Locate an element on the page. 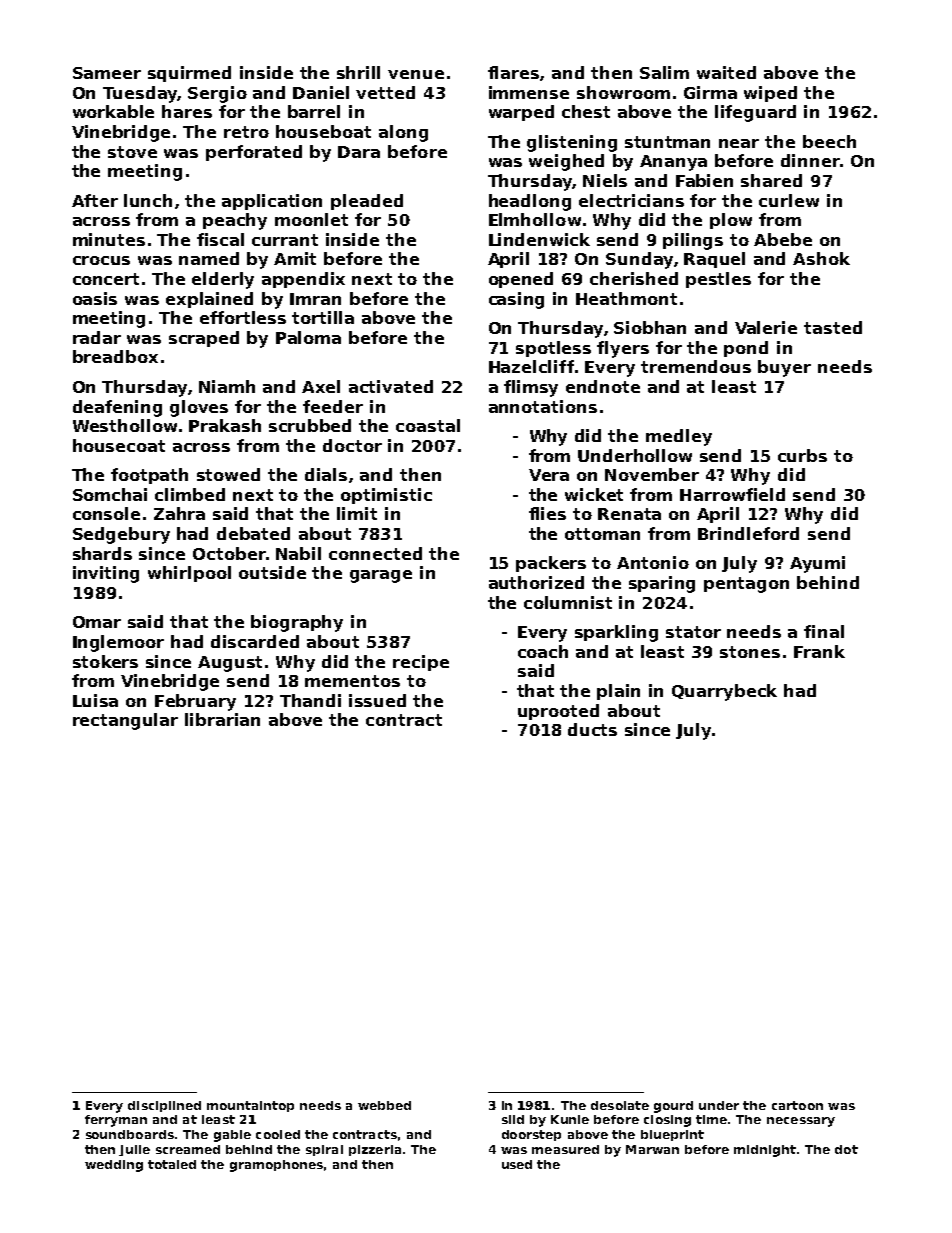 This document has height=1233, width=952. Frank is located at coordinates (819, 651).
